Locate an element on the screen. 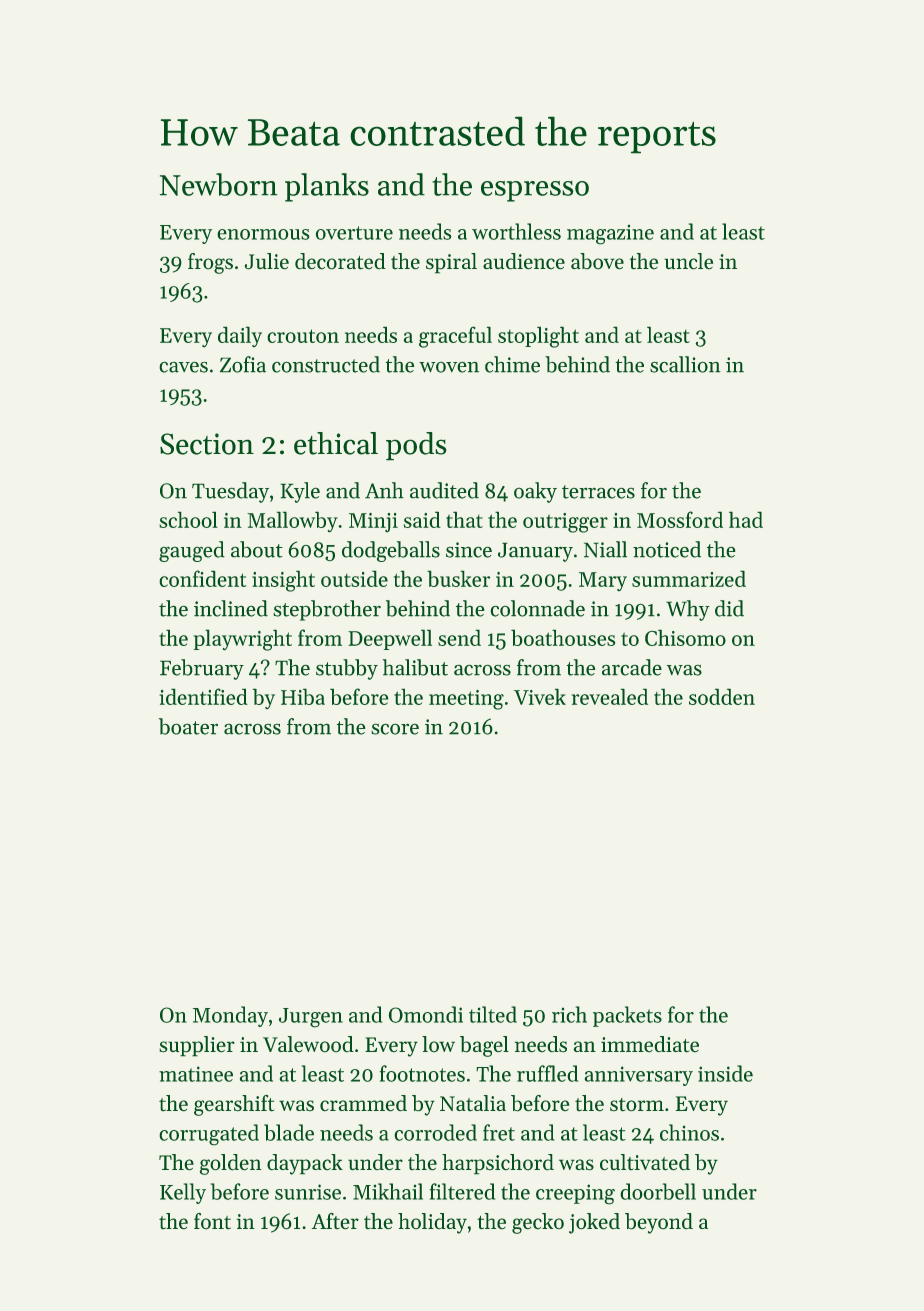 Image resolution: width=924 pixels, height=1311 pixels. inside is located at coordinates (725, 1073).
